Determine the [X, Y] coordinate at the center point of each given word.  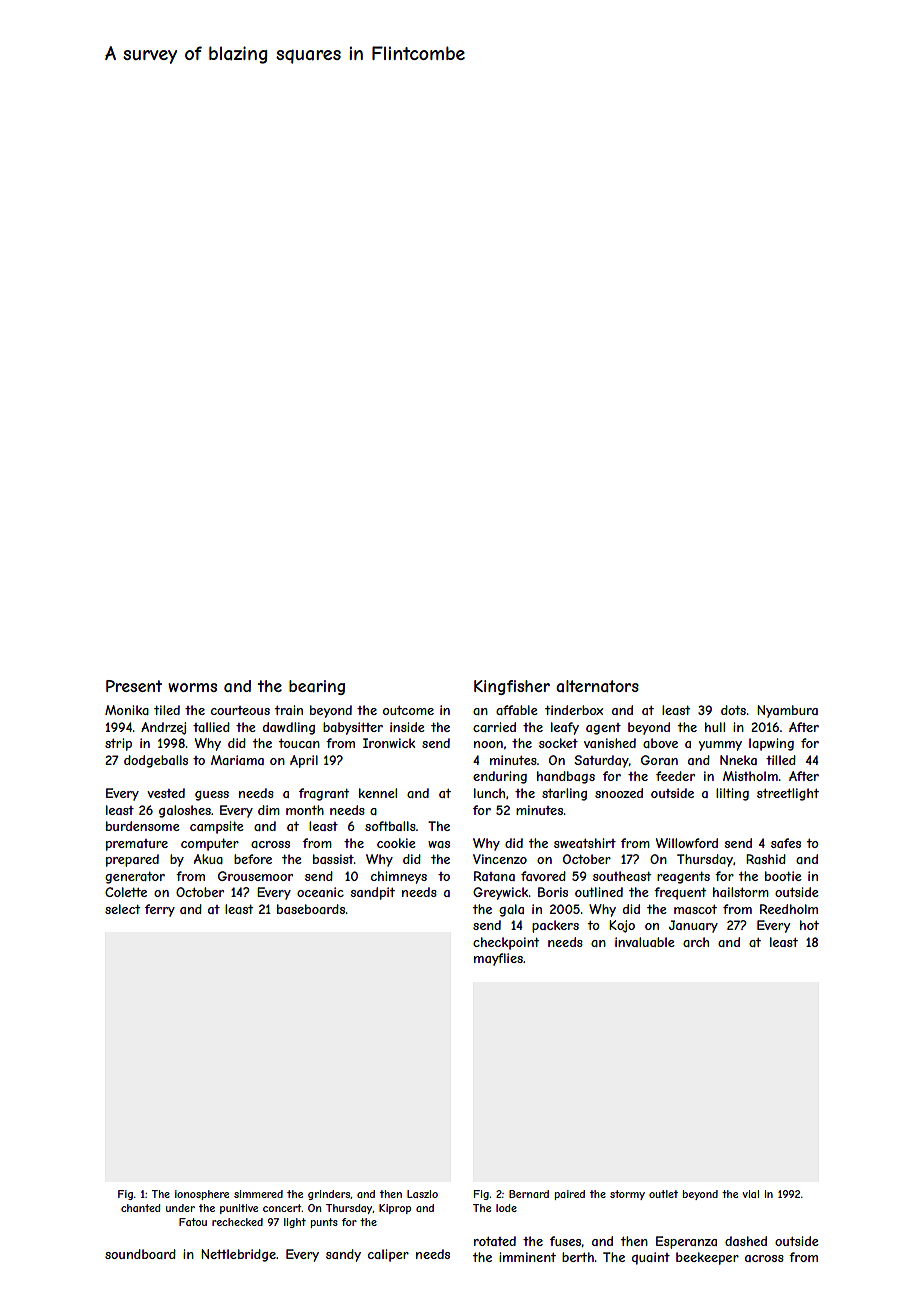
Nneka [738, 760]
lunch [489, 793]
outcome [408, 710]
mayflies [498, 959]
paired [569, 1195]
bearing [317, 687]
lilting [732, 794]
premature [137, 845]
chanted [140, 1208]
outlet [663, 1194]
